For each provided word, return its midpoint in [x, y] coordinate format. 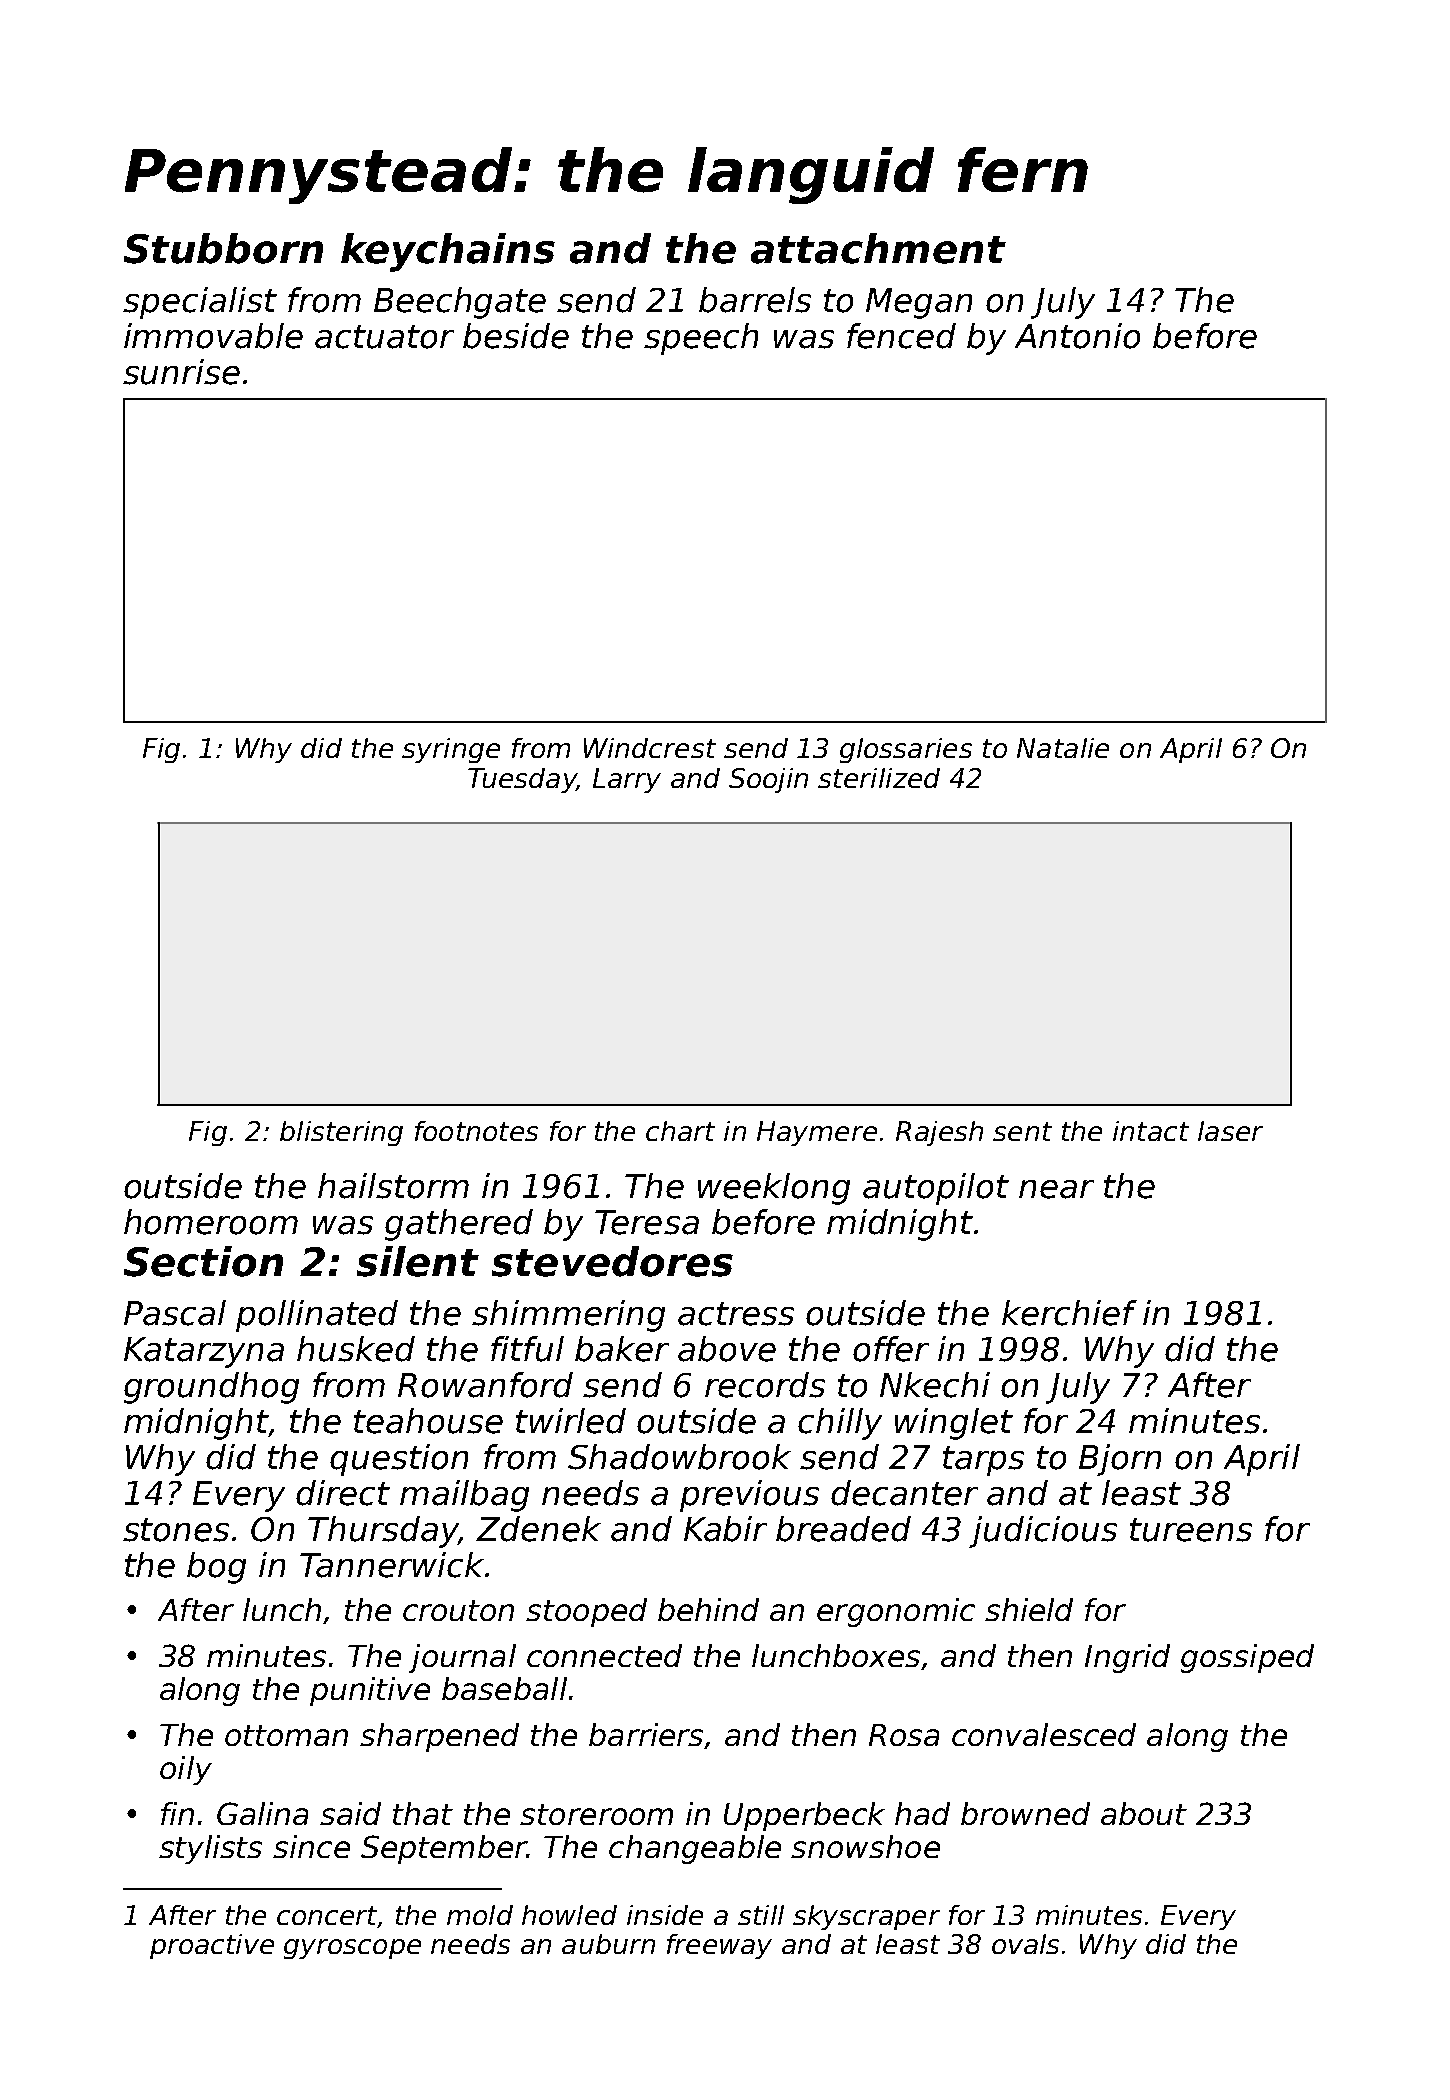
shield [1029, 1609]
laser [1230, 1131]
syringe [451, 750]
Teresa [647, 1222]
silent [418, 1261]
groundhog [211, 1388]
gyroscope [352, 1949]
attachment [878, 248]
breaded [843, 1529]
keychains [448, 252]
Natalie [1063, 748]
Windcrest [650, 748]
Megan [919, 303]
